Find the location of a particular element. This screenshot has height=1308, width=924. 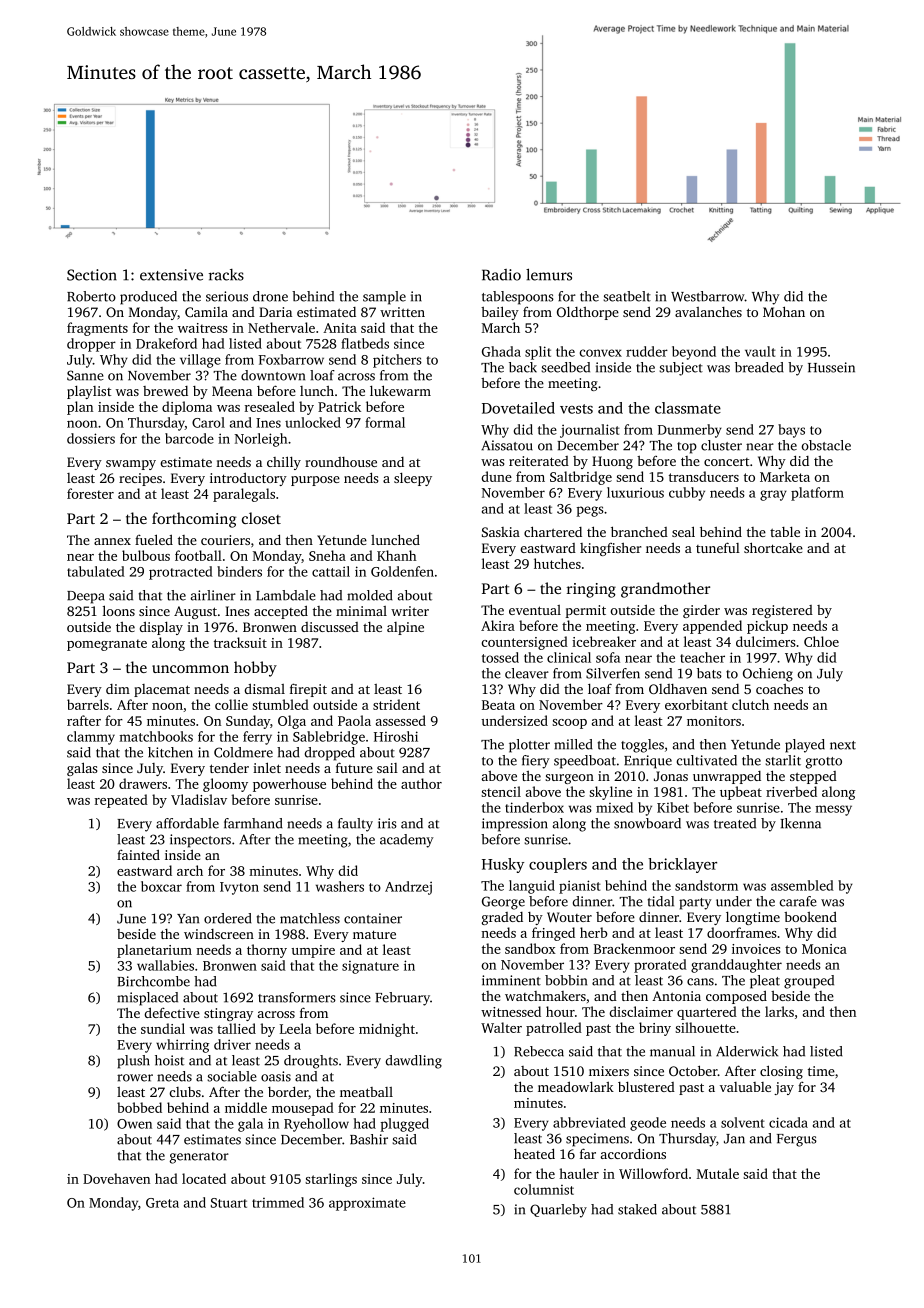

patrolled is located at coordinates (554, 1029).
